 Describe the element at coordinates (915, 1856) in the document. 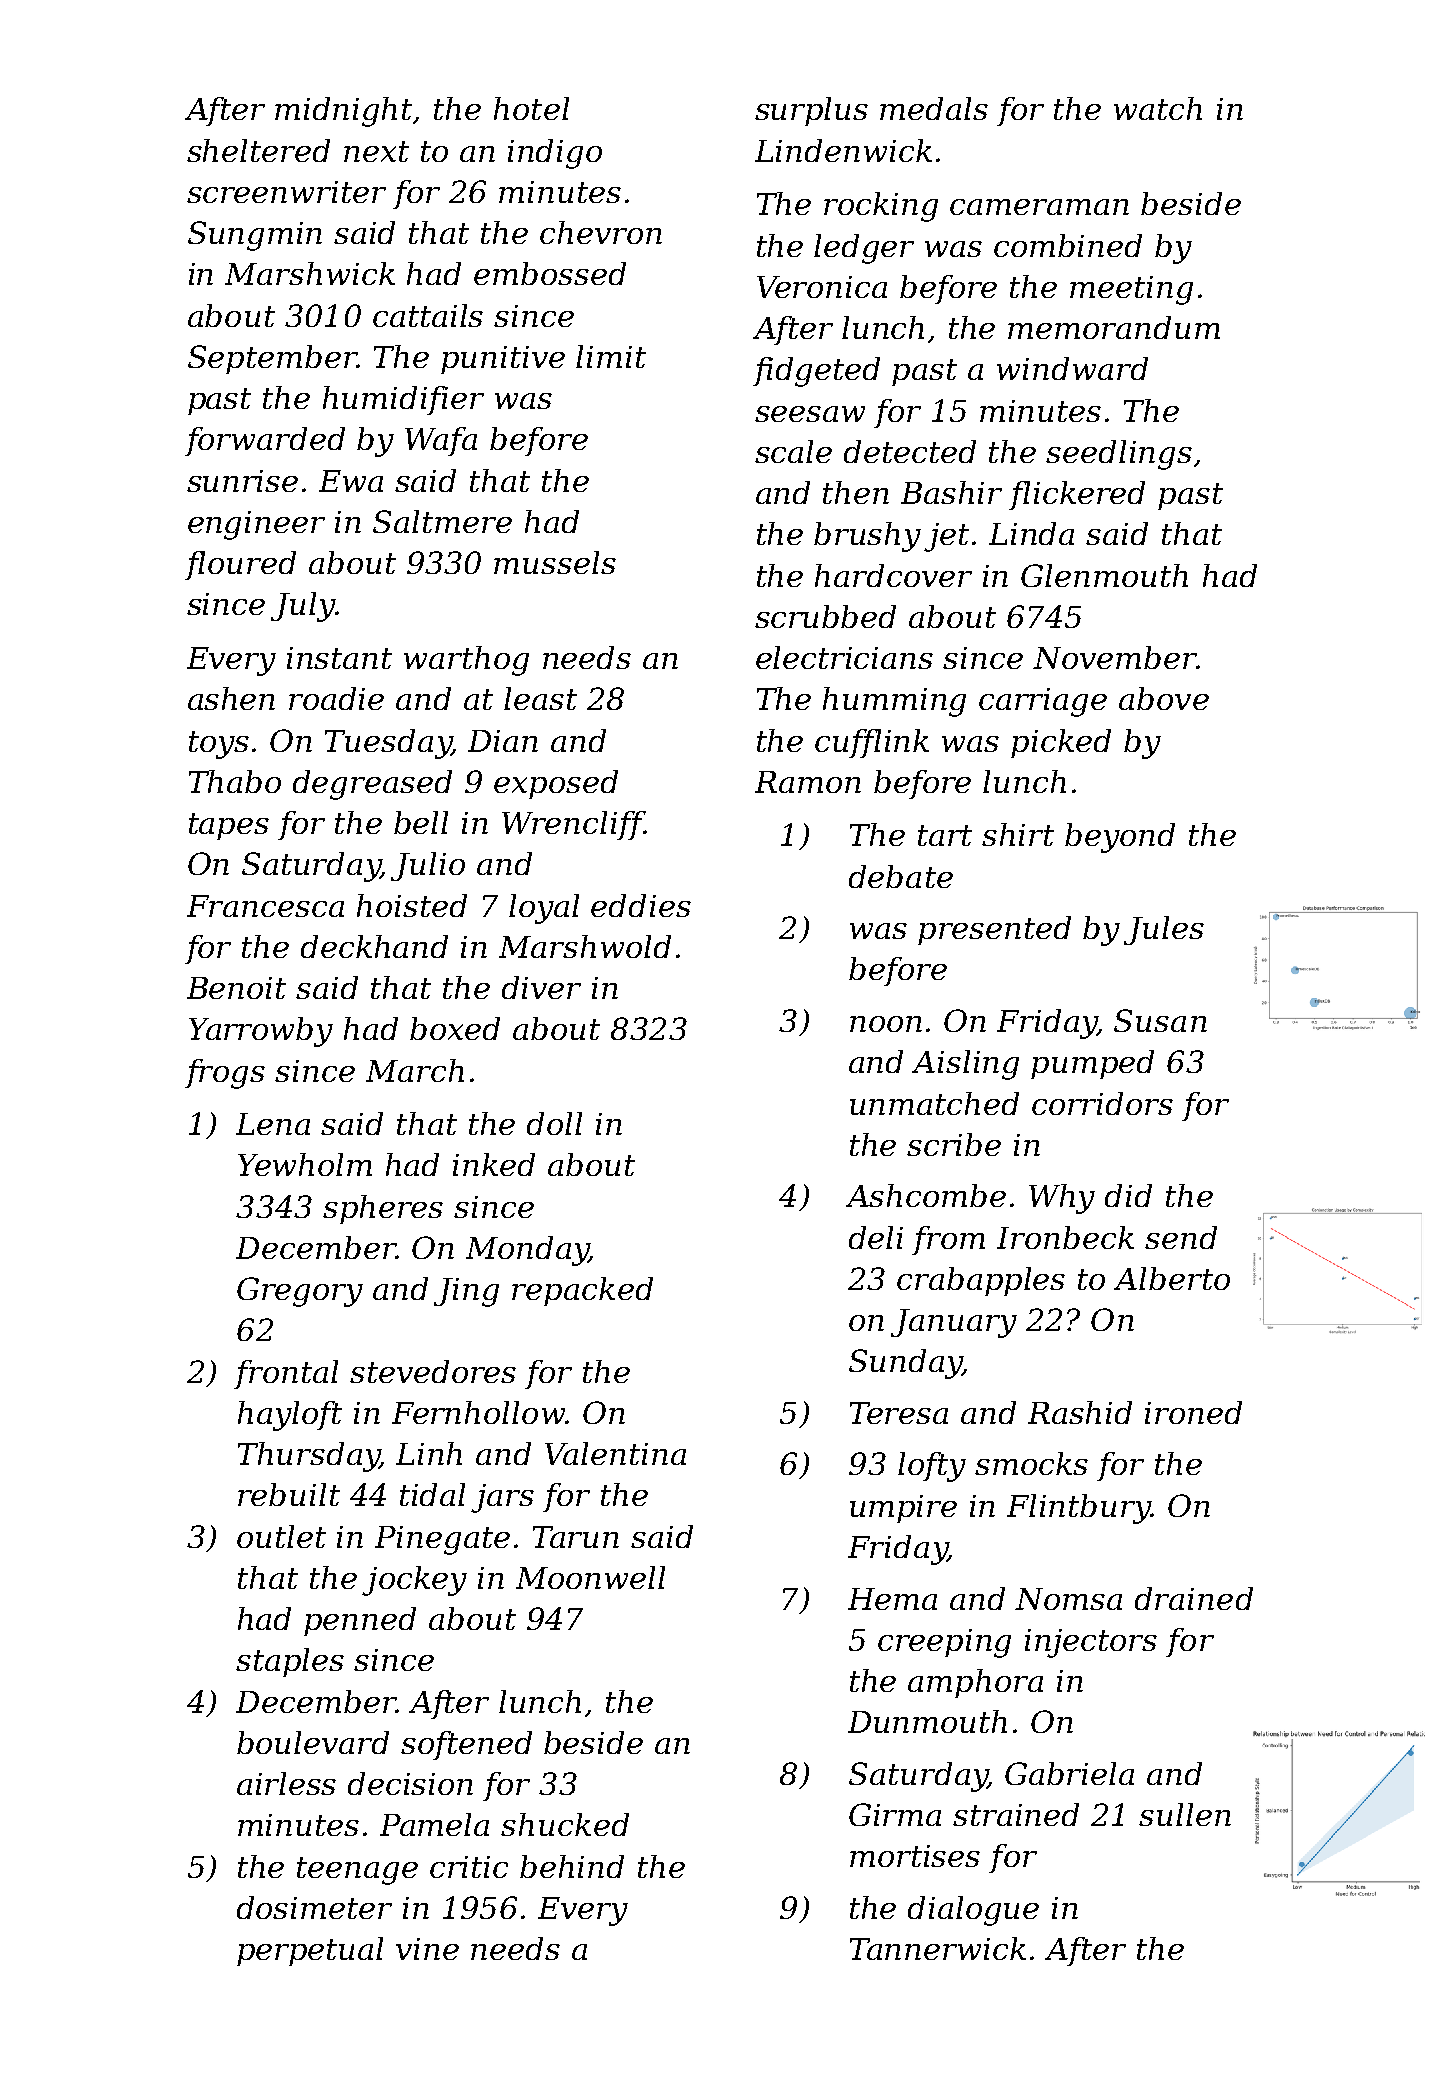

I see `mortises` at that location.
